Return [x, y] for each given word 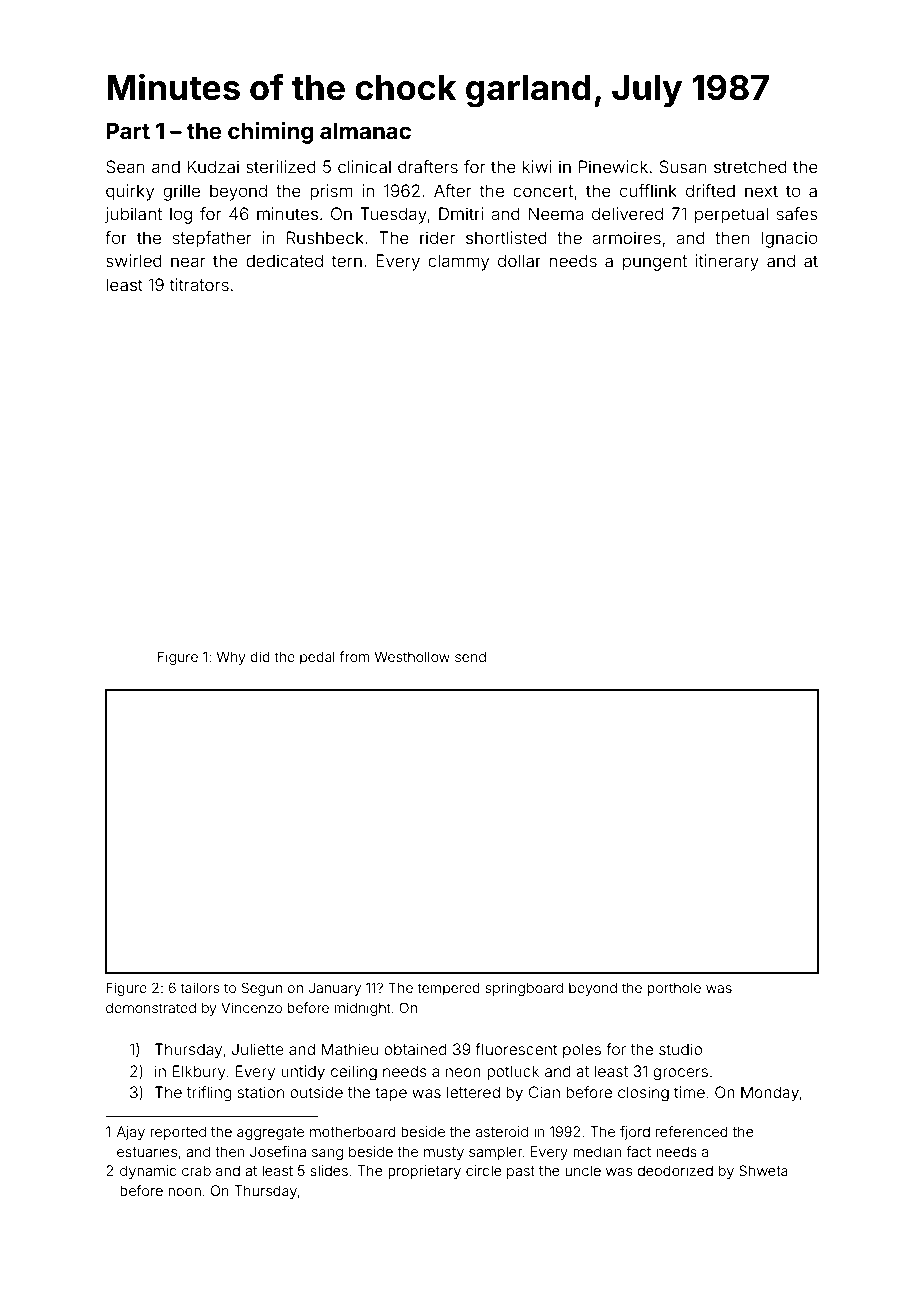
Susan [683, 166]
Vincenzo [251, 1007]
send [470, 656]
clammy [458, 262]
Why [231, 658]
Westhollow [412, 656]
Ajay [131, 1133]
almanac [365, 130]
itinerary [727, 262]
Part [128, 130]
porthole [674, 989]
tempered [448, 989]
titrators [199, 284]
